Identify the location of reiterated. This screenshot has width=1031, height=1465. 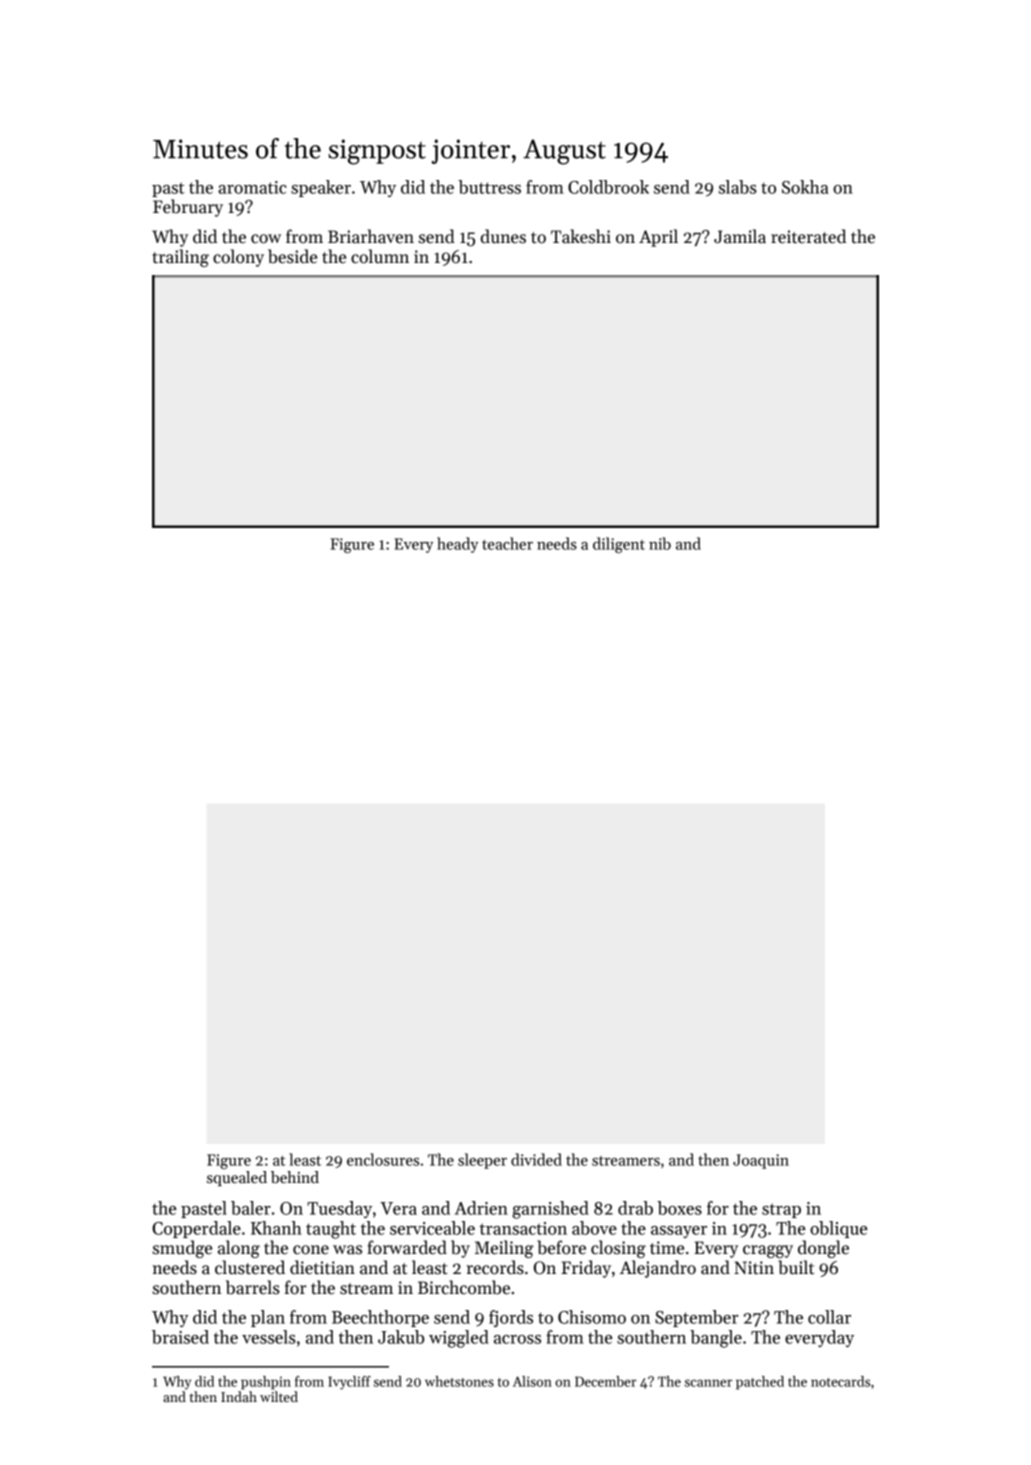
(808, 236).
